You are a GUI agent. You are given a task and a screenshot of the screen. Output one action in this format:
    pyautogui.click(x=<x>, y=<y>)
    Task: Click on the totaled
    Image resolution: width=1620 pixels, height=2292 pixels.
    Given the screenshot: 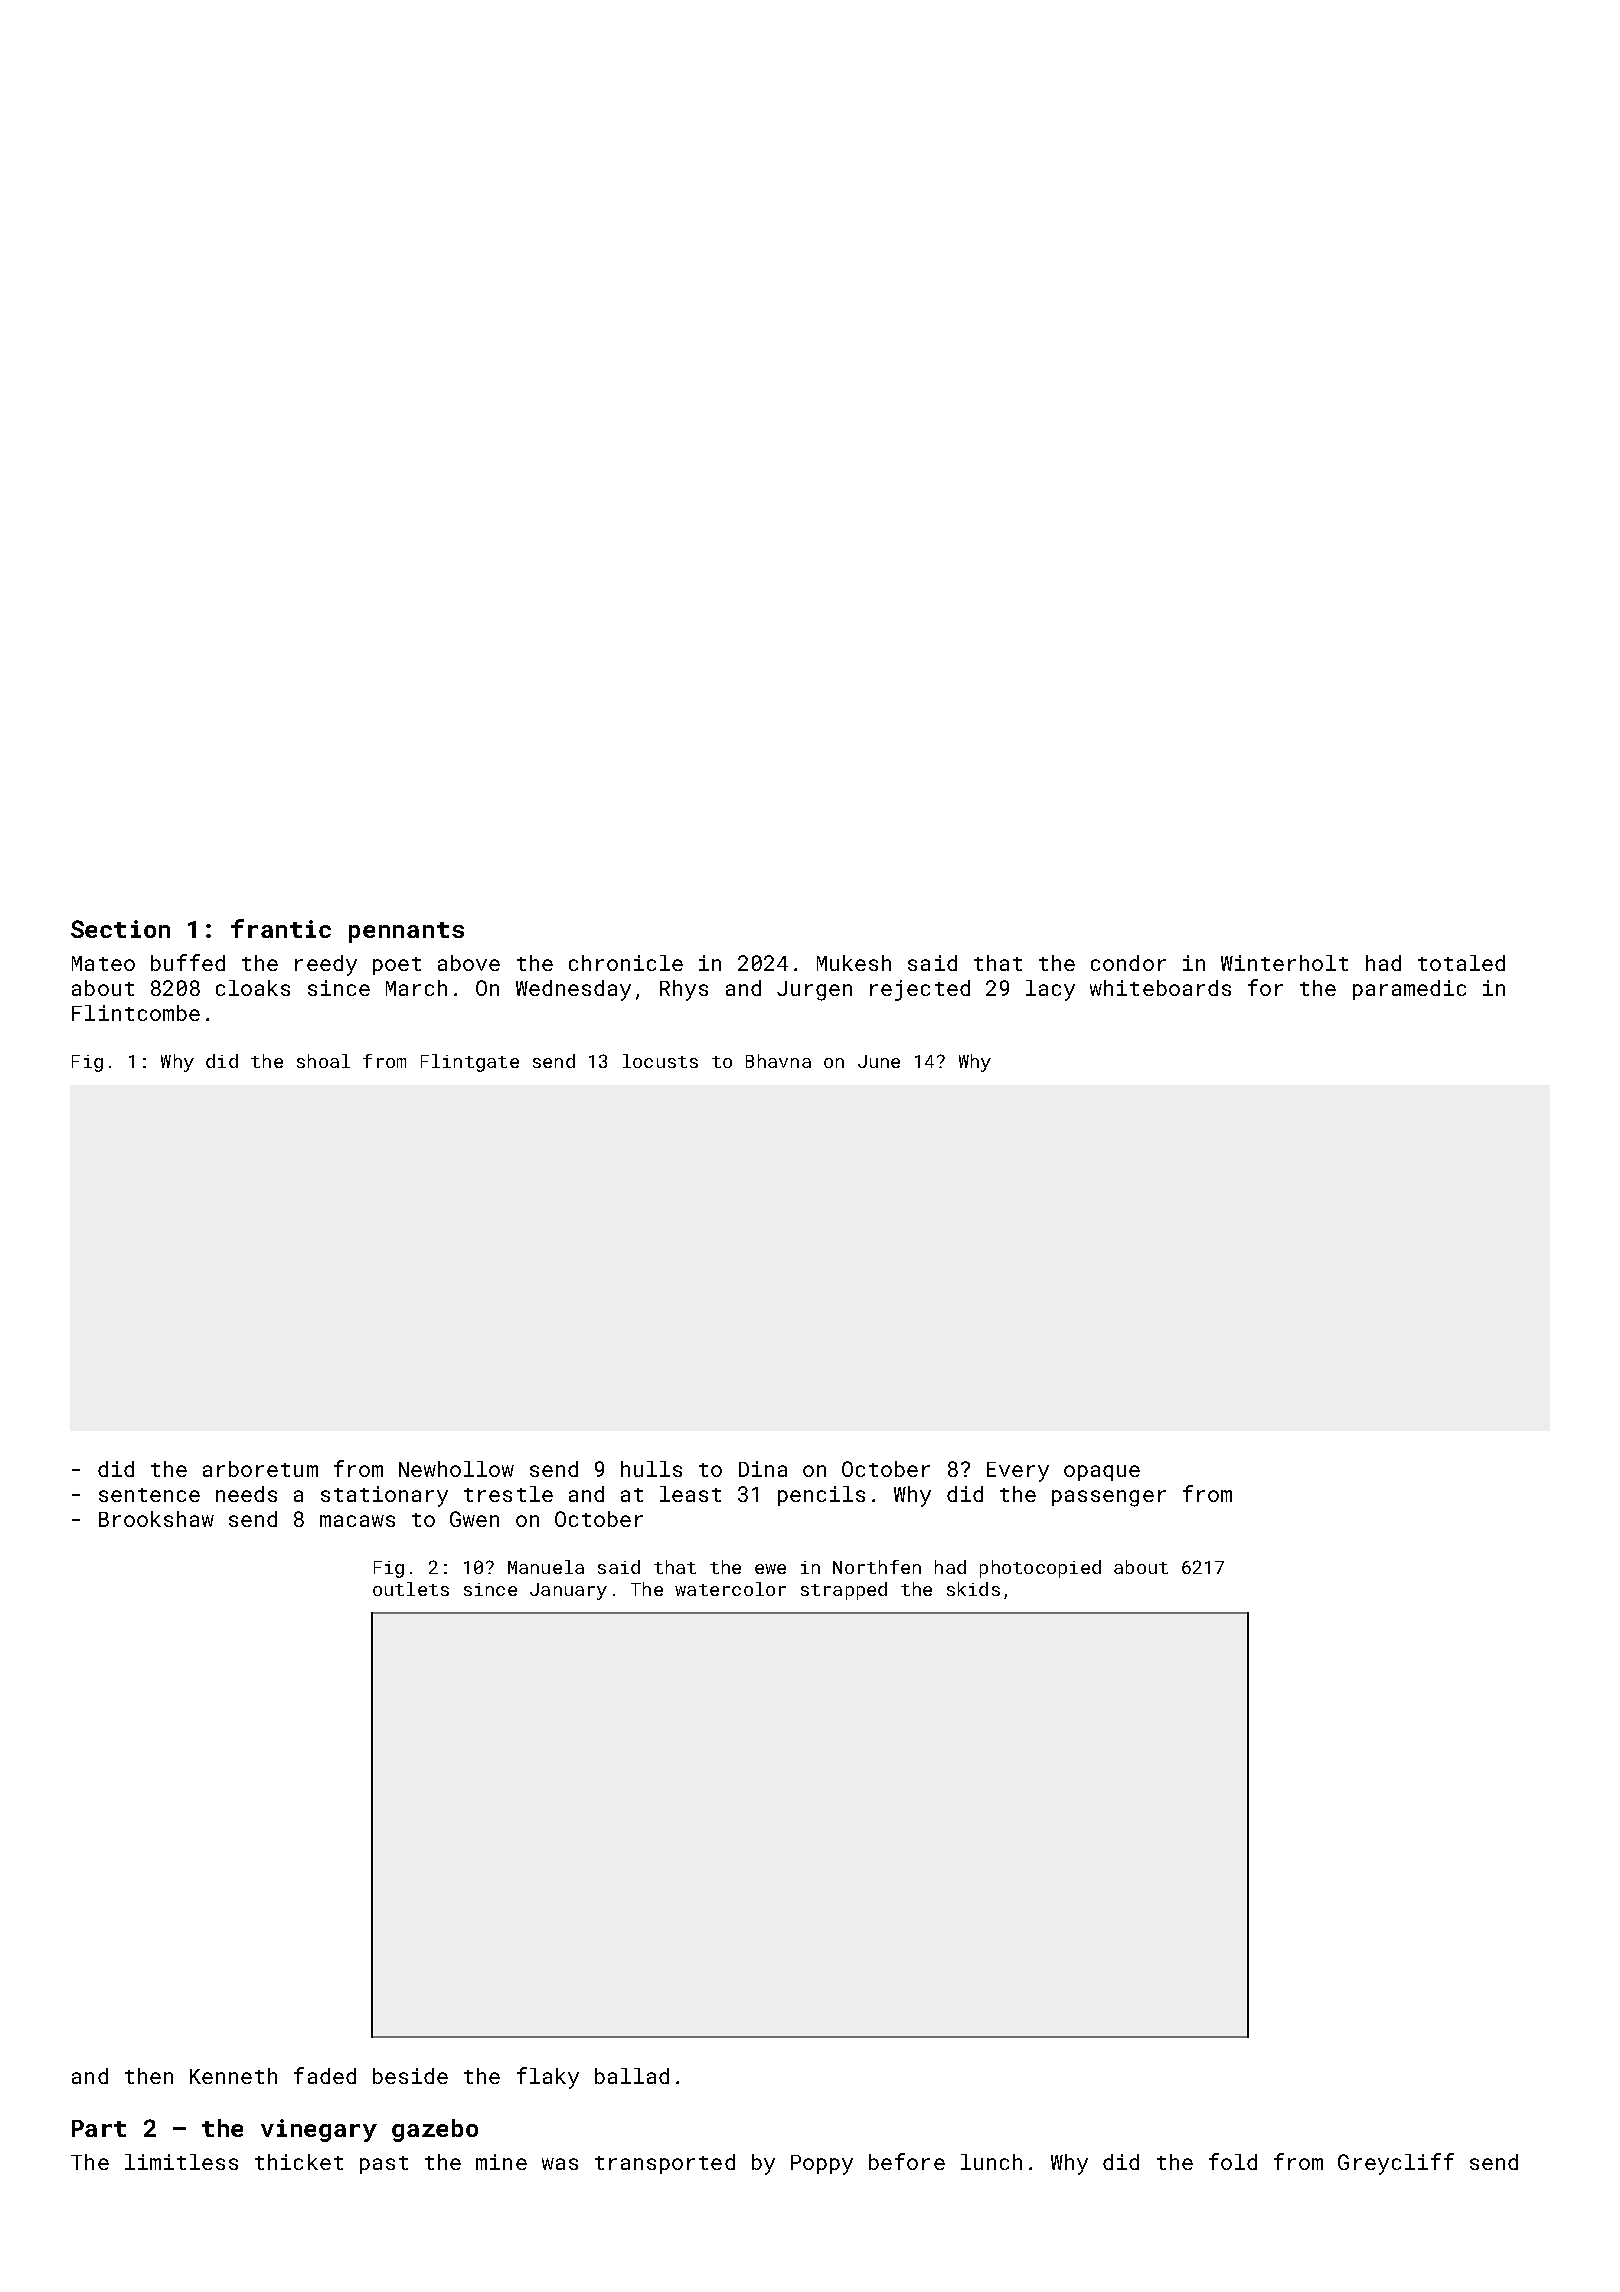 What is the action you would take?
    pyautogui.click(x=1461, y=963)
